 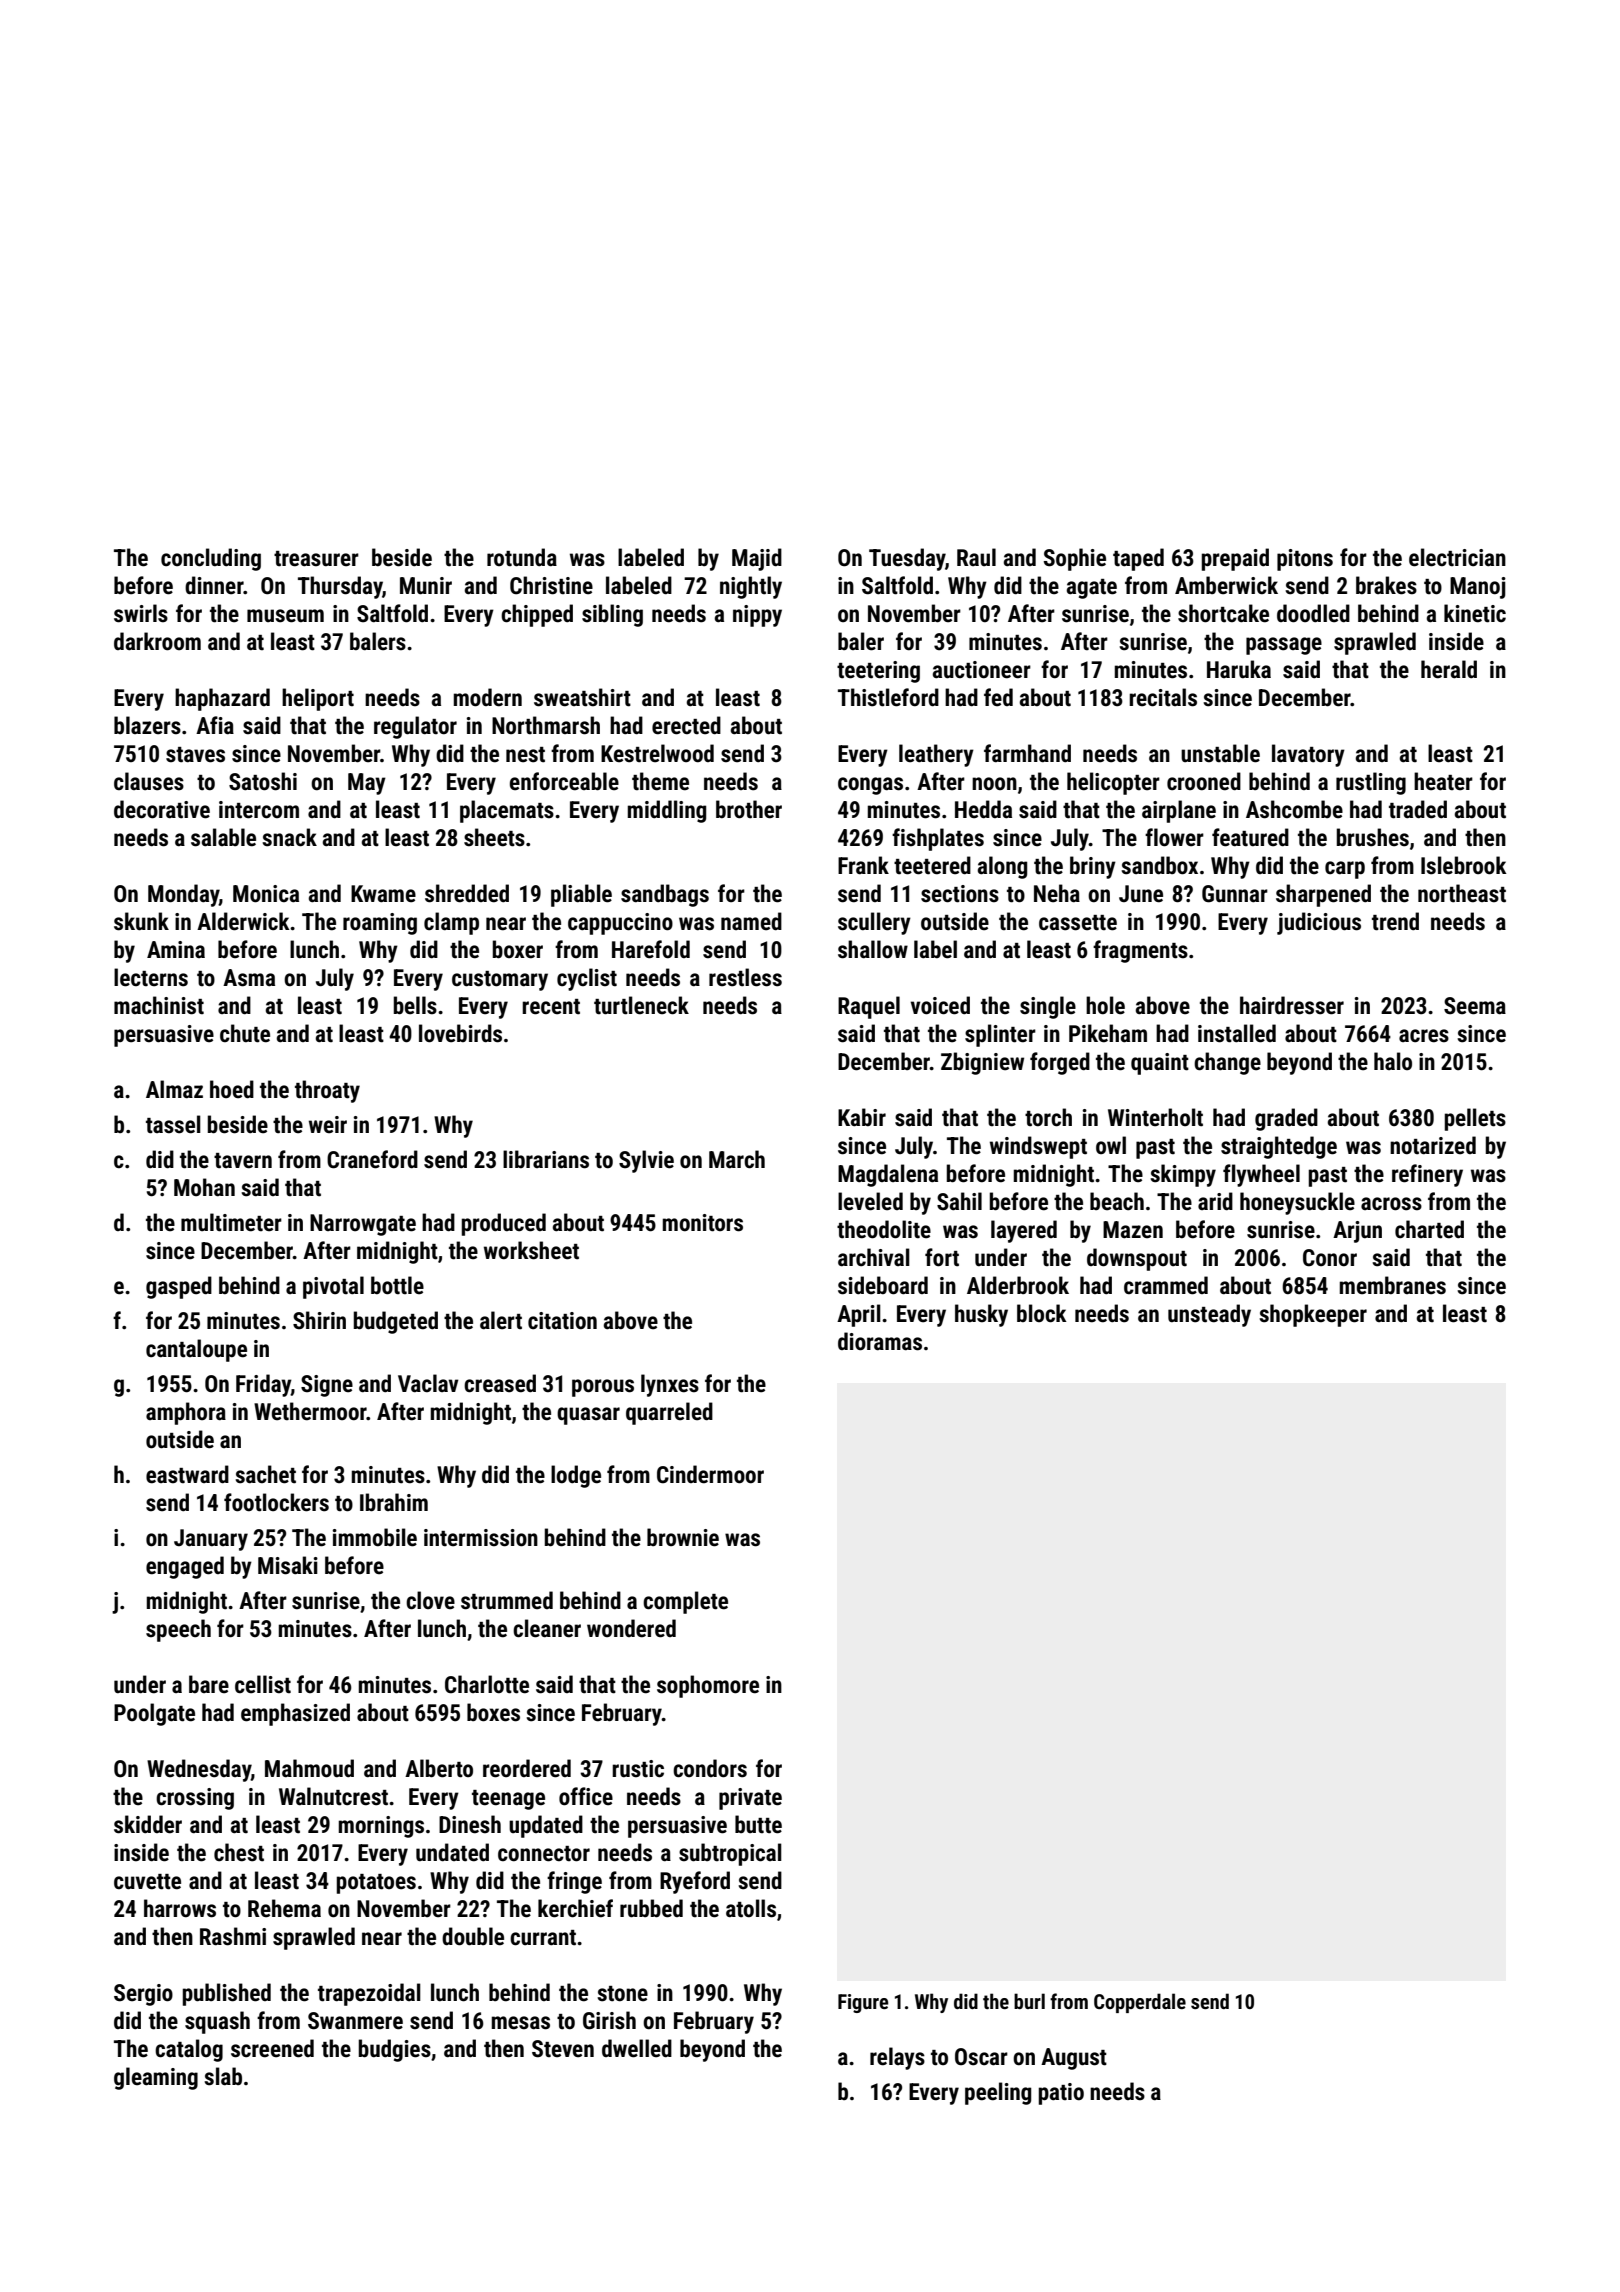 I want to click on clauses, so click(x=149, y=781).
